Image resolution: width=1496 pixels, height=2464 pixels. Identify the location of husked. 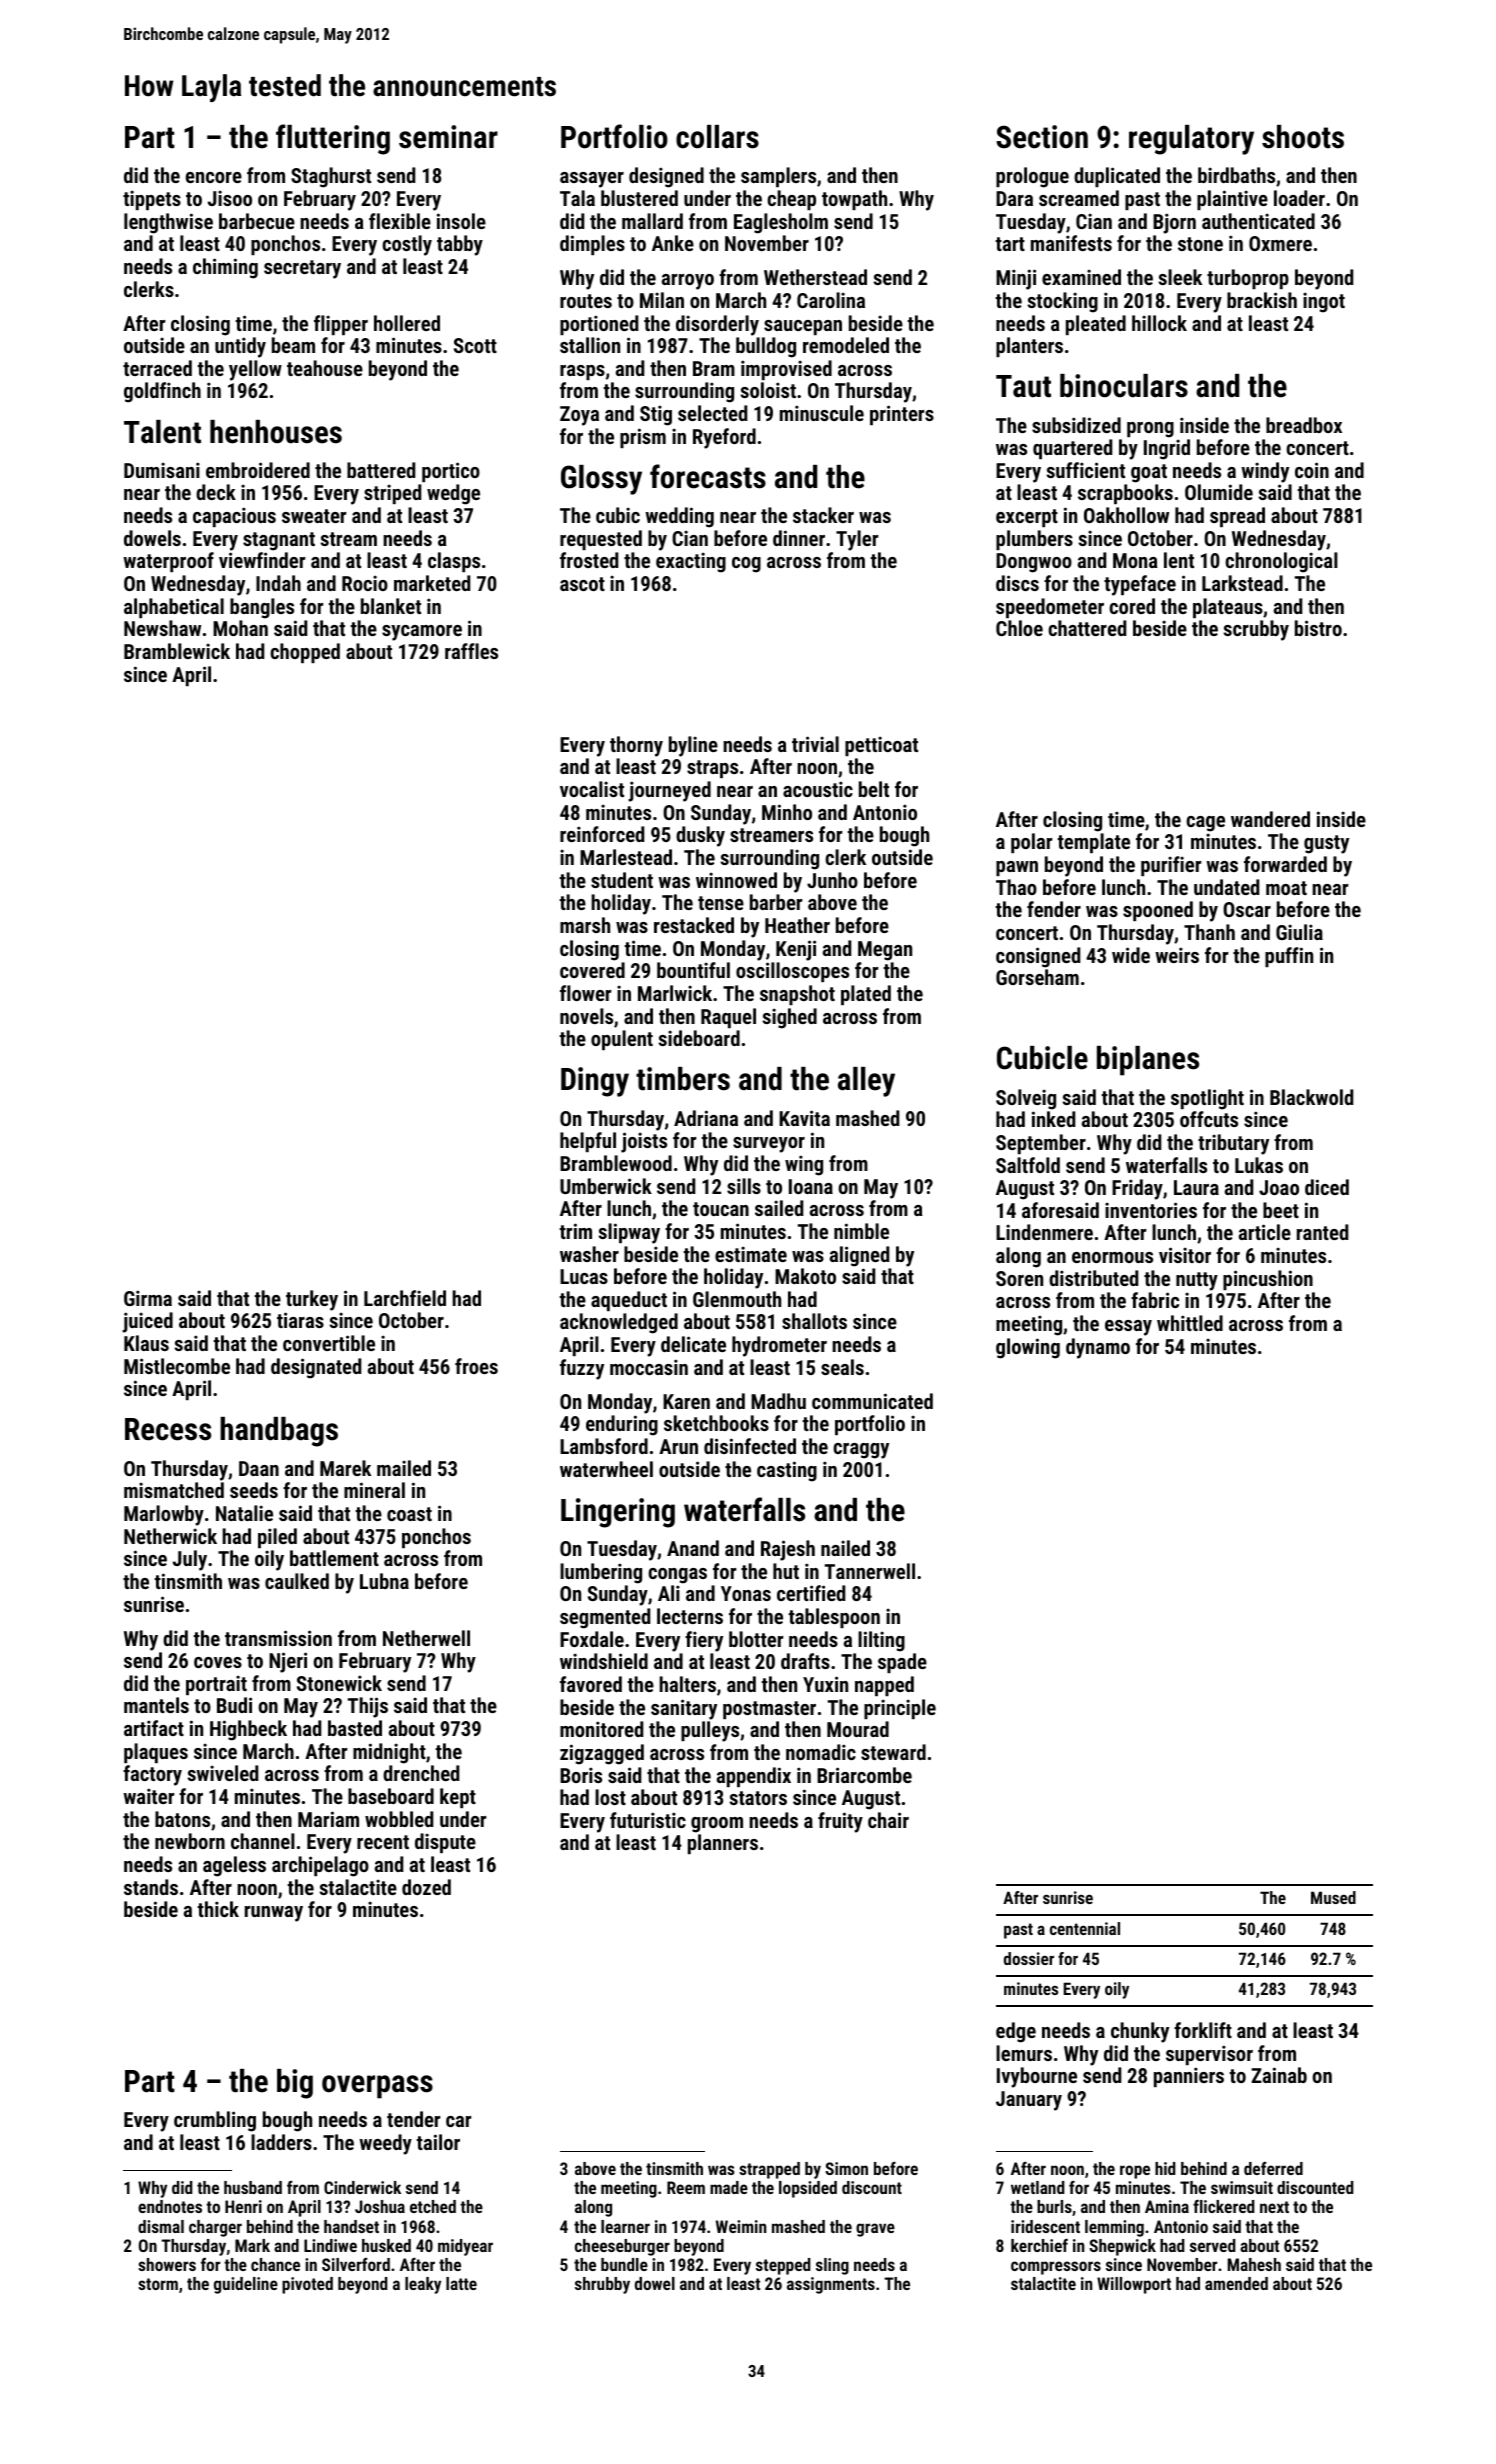
(386, 2245).
